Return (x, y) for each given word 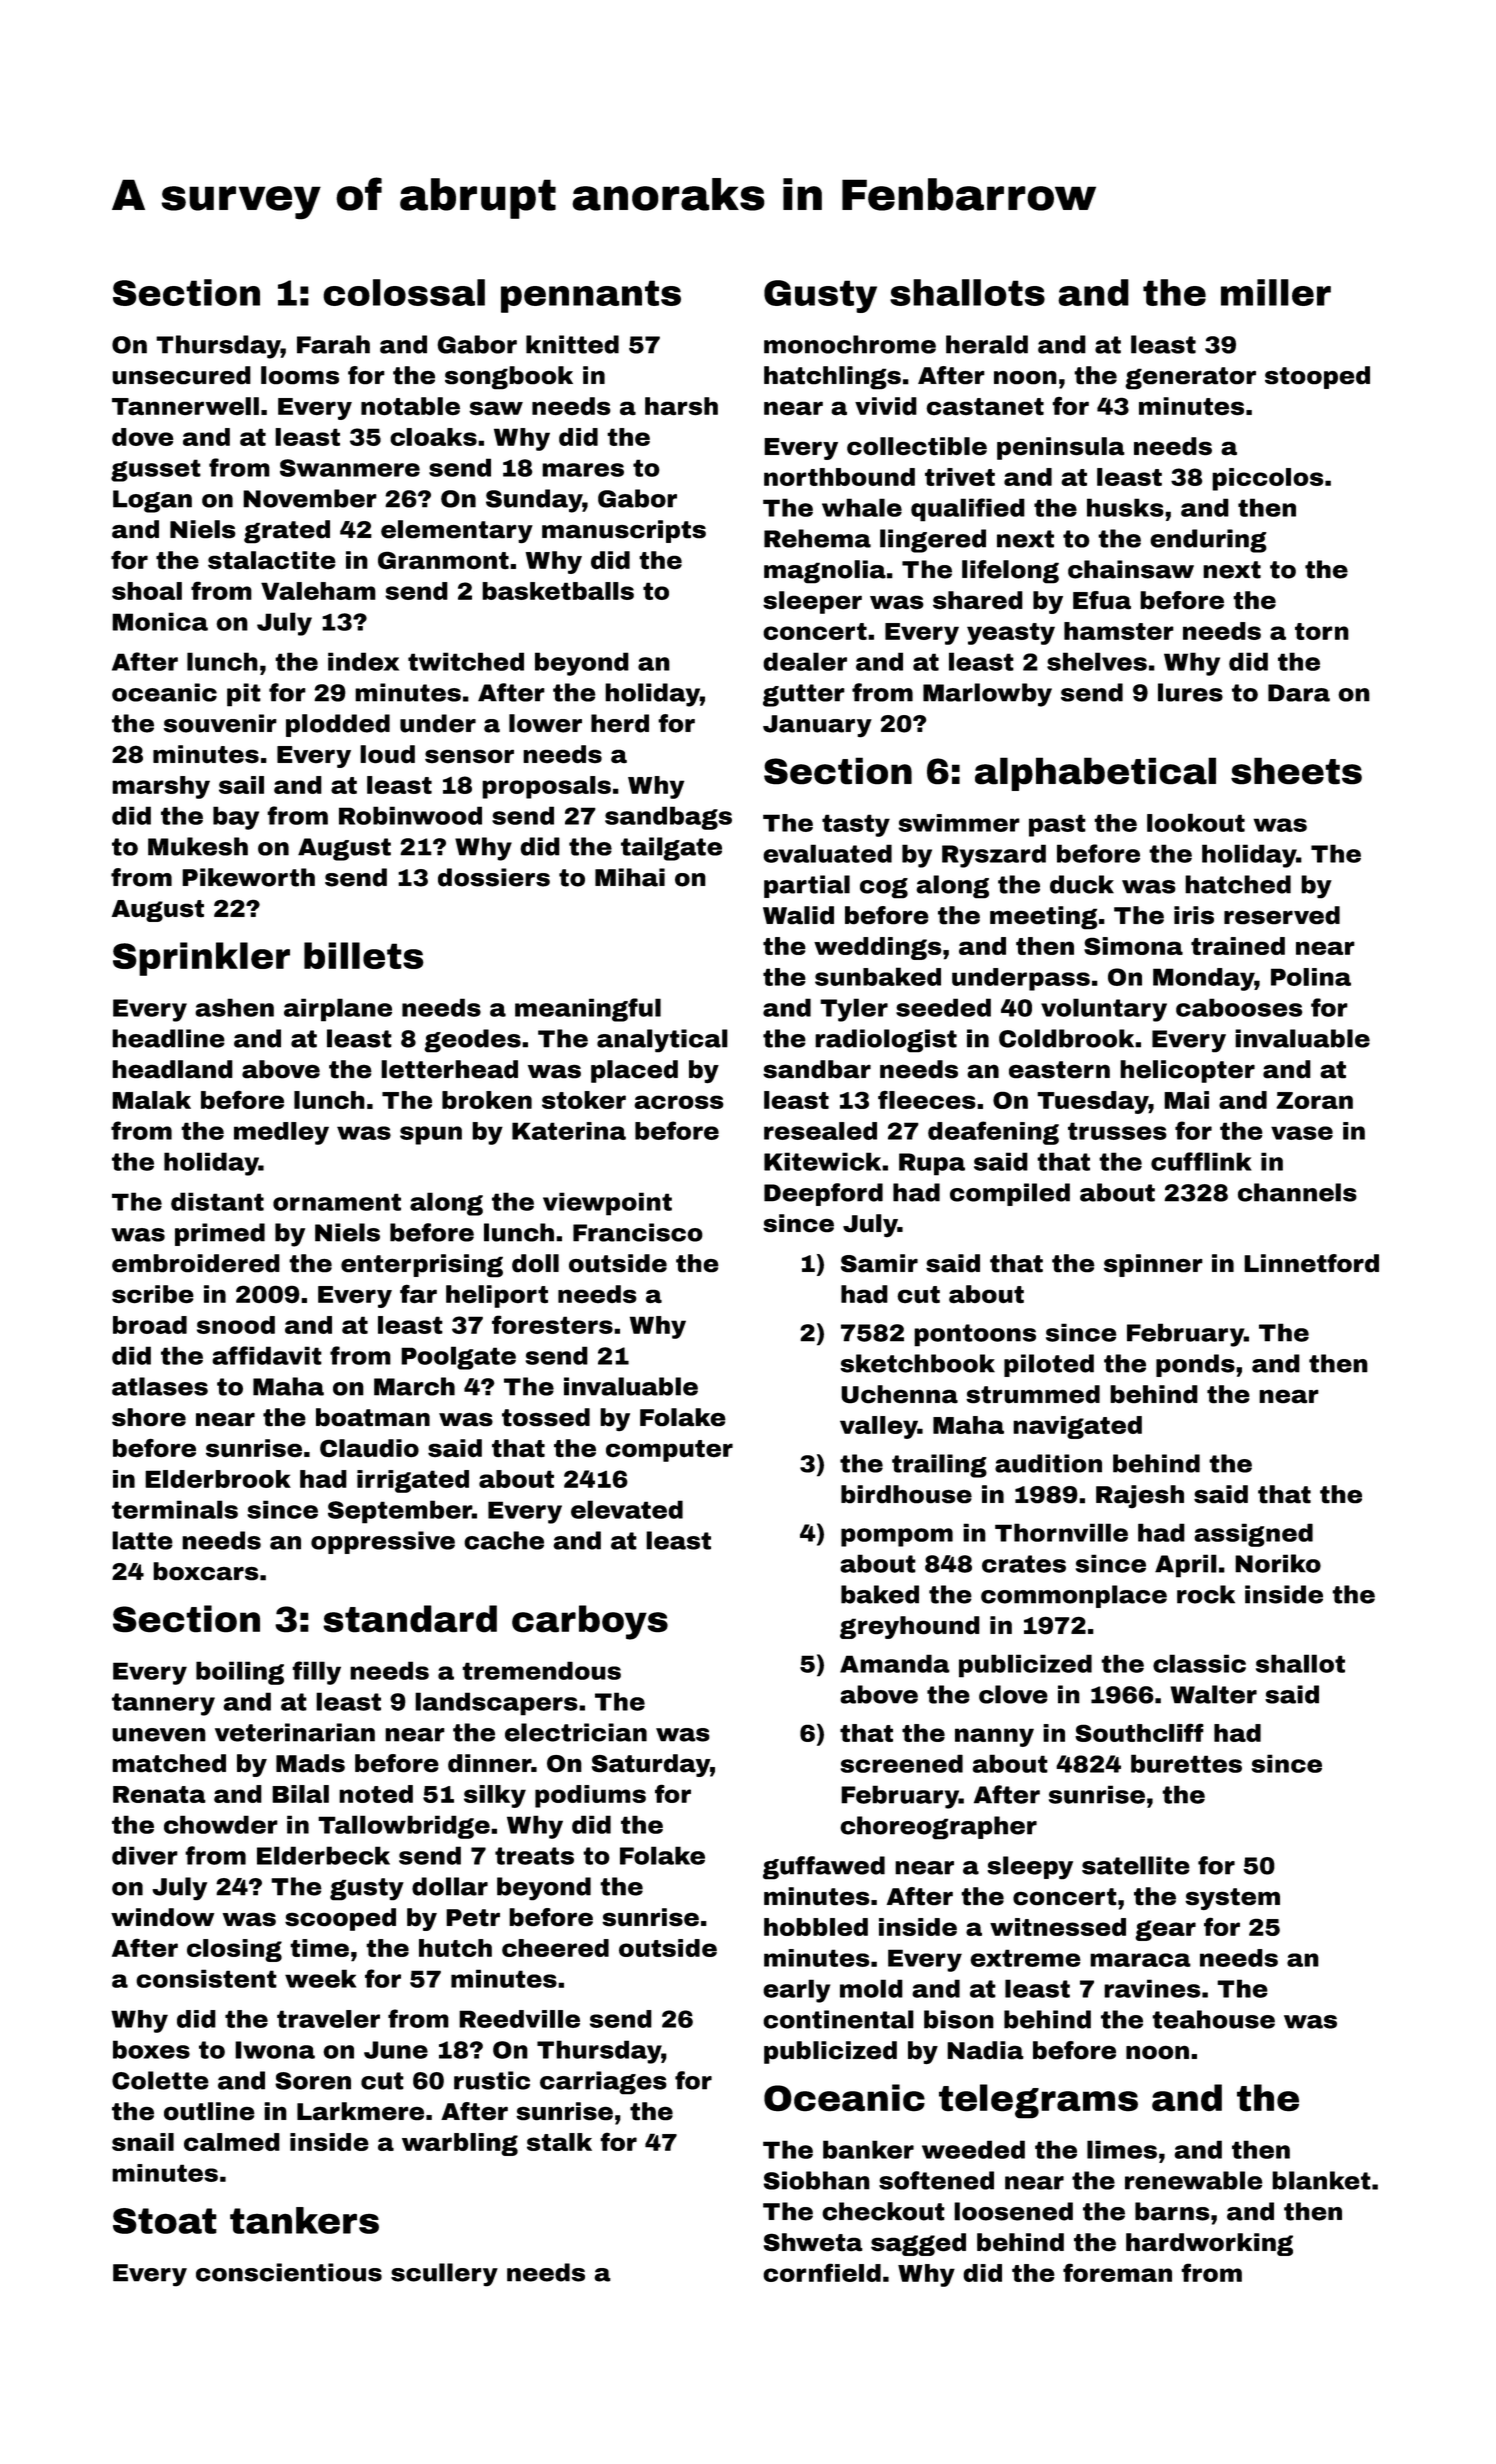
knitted (572, 344)
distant (217, 1201)
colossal (404, 292)
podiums (590, 1796)
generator (1190, 378)
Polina (1311, 977)
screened (902, 1763)
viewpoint (607, 1204)
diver (145, 1855)
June (396, 2050)
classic (1199, 1663)
